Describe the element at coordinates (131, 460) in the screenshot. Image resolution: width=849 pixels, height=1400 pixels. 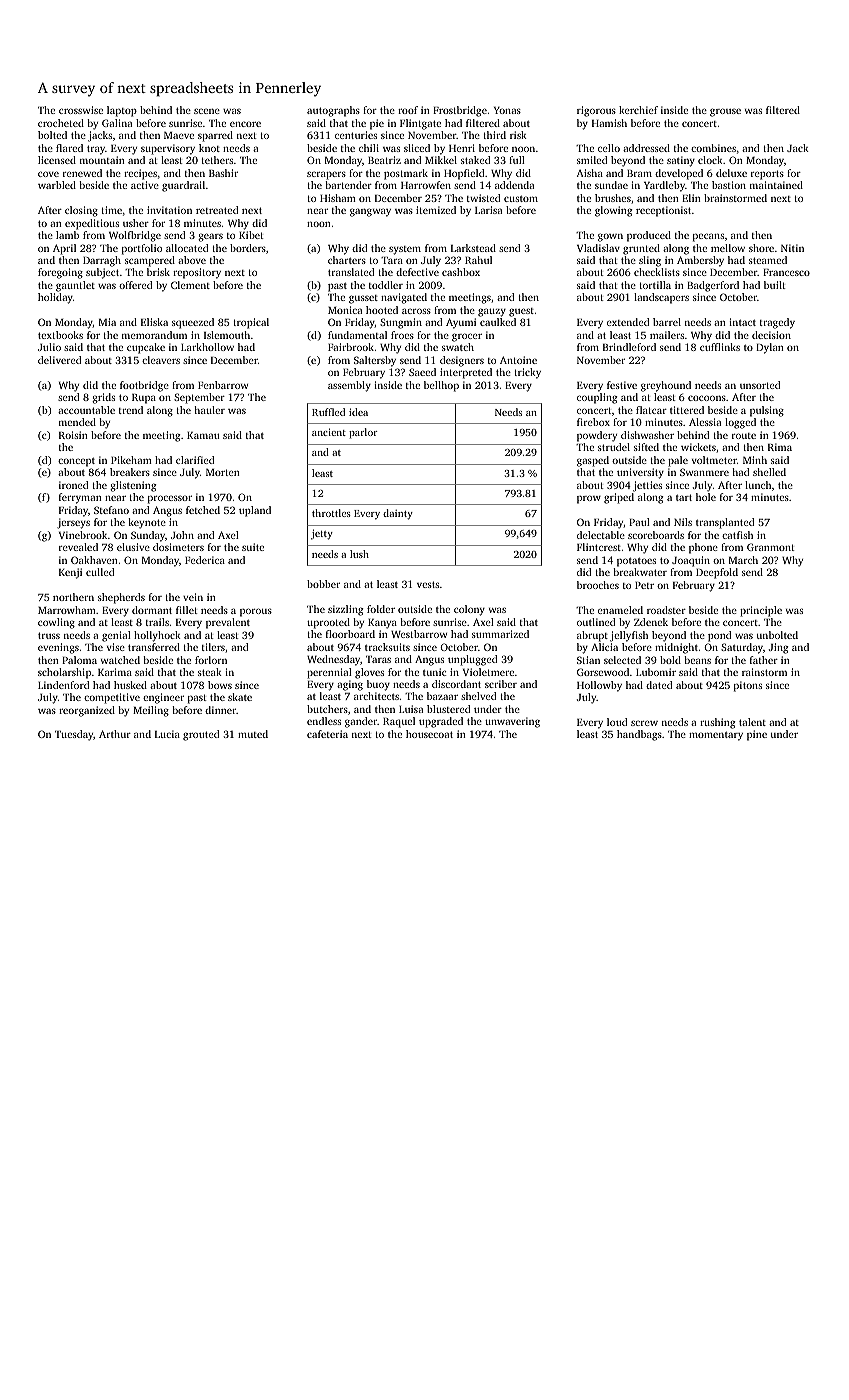
I see `Pikeham` at that location.
